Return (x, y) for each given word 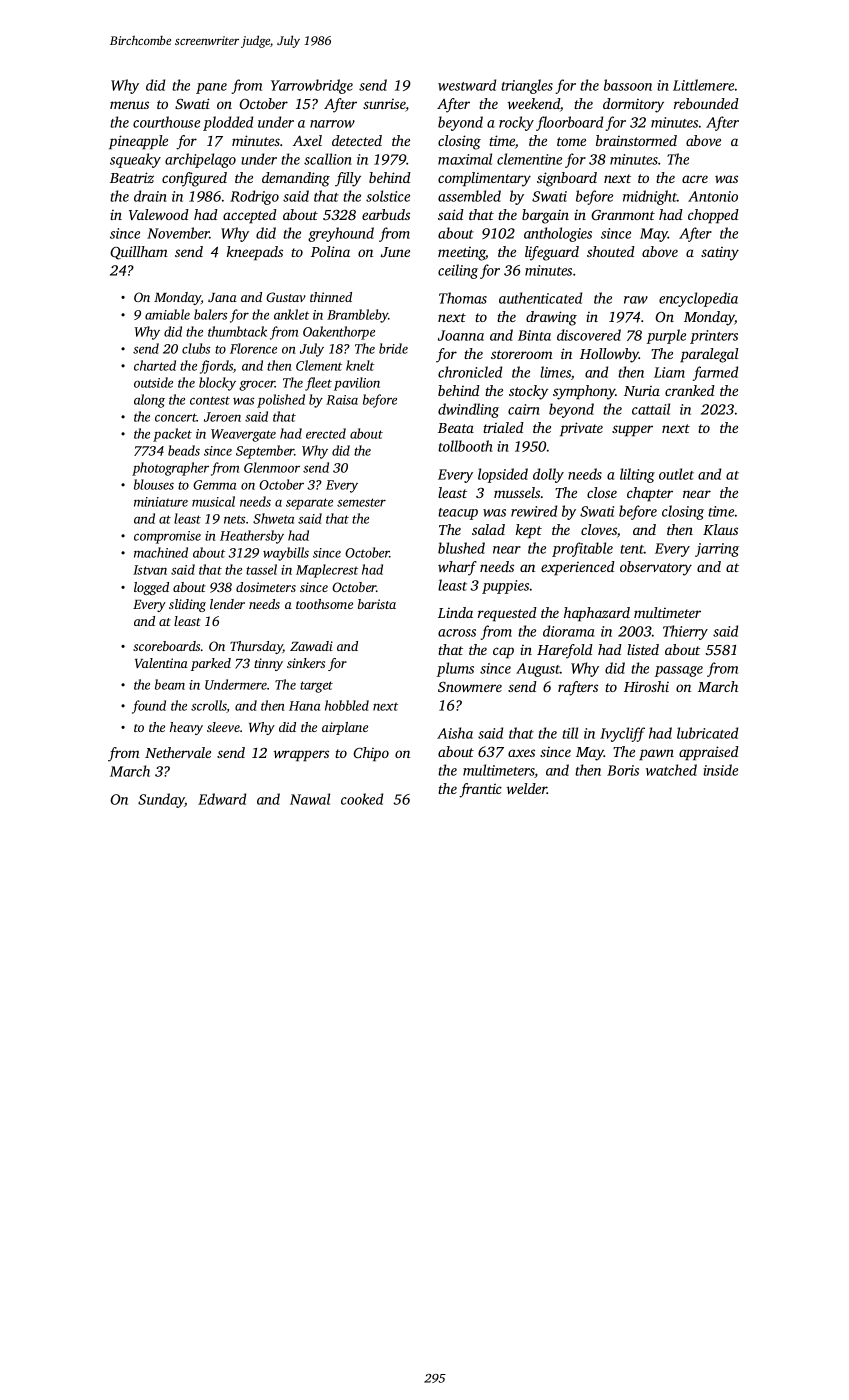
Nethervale (178, 752)
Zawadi (311, 646)
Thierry (685, 632)
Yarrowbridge (312, 86)
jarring (717, 550)
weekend (534, 103)
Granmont (623, 215)
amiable (167, 314)
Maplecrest (327, 571)
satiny (720, 254)
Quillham (139, 253)
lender (227, 604)
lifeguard (552, 253)
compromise (167, 537)
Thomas (463, 298)
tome (571, 141)
